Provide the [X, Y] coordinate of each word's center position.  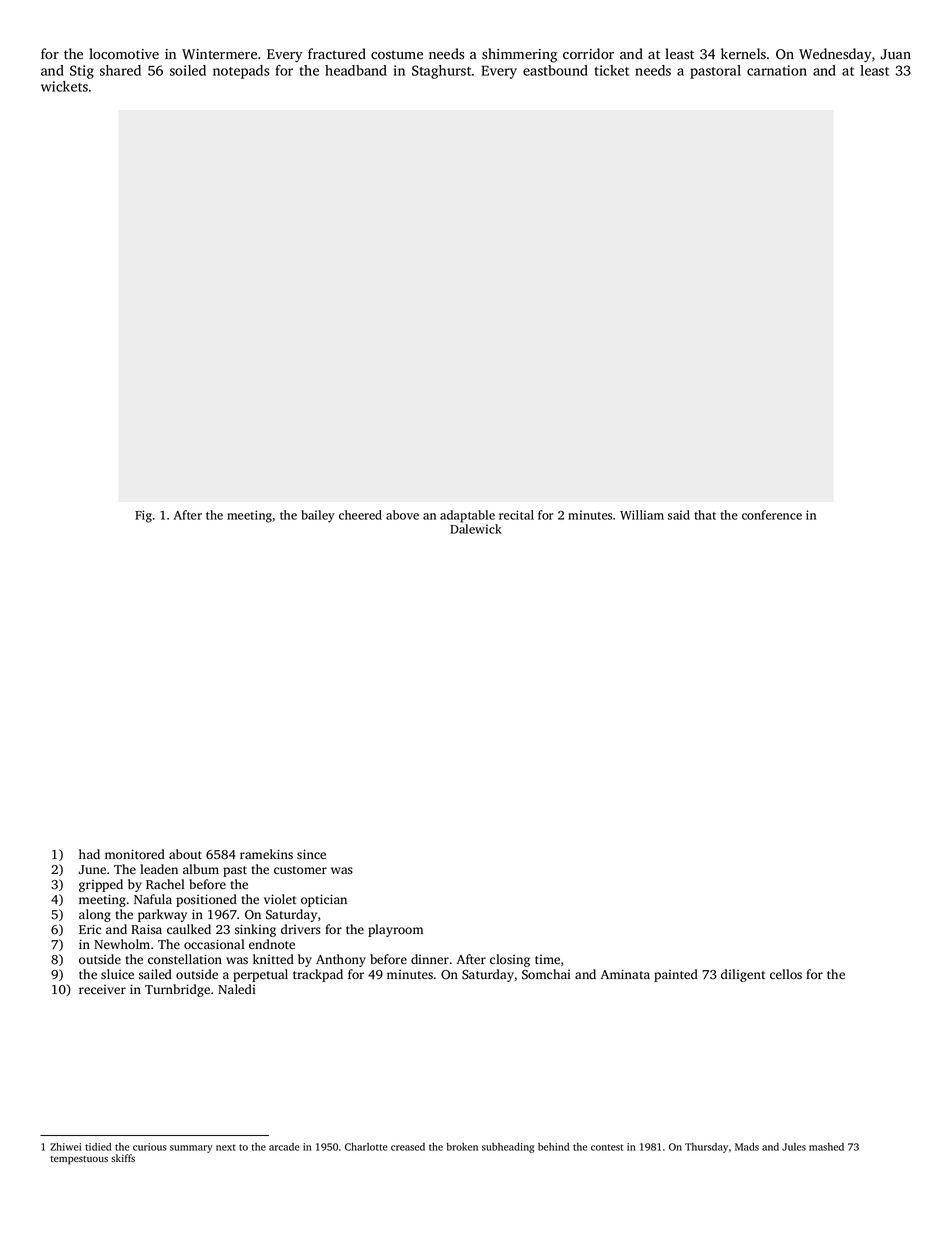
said [679, 515]
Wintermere [219, 54]
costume [397, 55]
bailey [318, 516]
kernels [743, 54]
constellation [185, 959]
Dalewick [476, 529]
